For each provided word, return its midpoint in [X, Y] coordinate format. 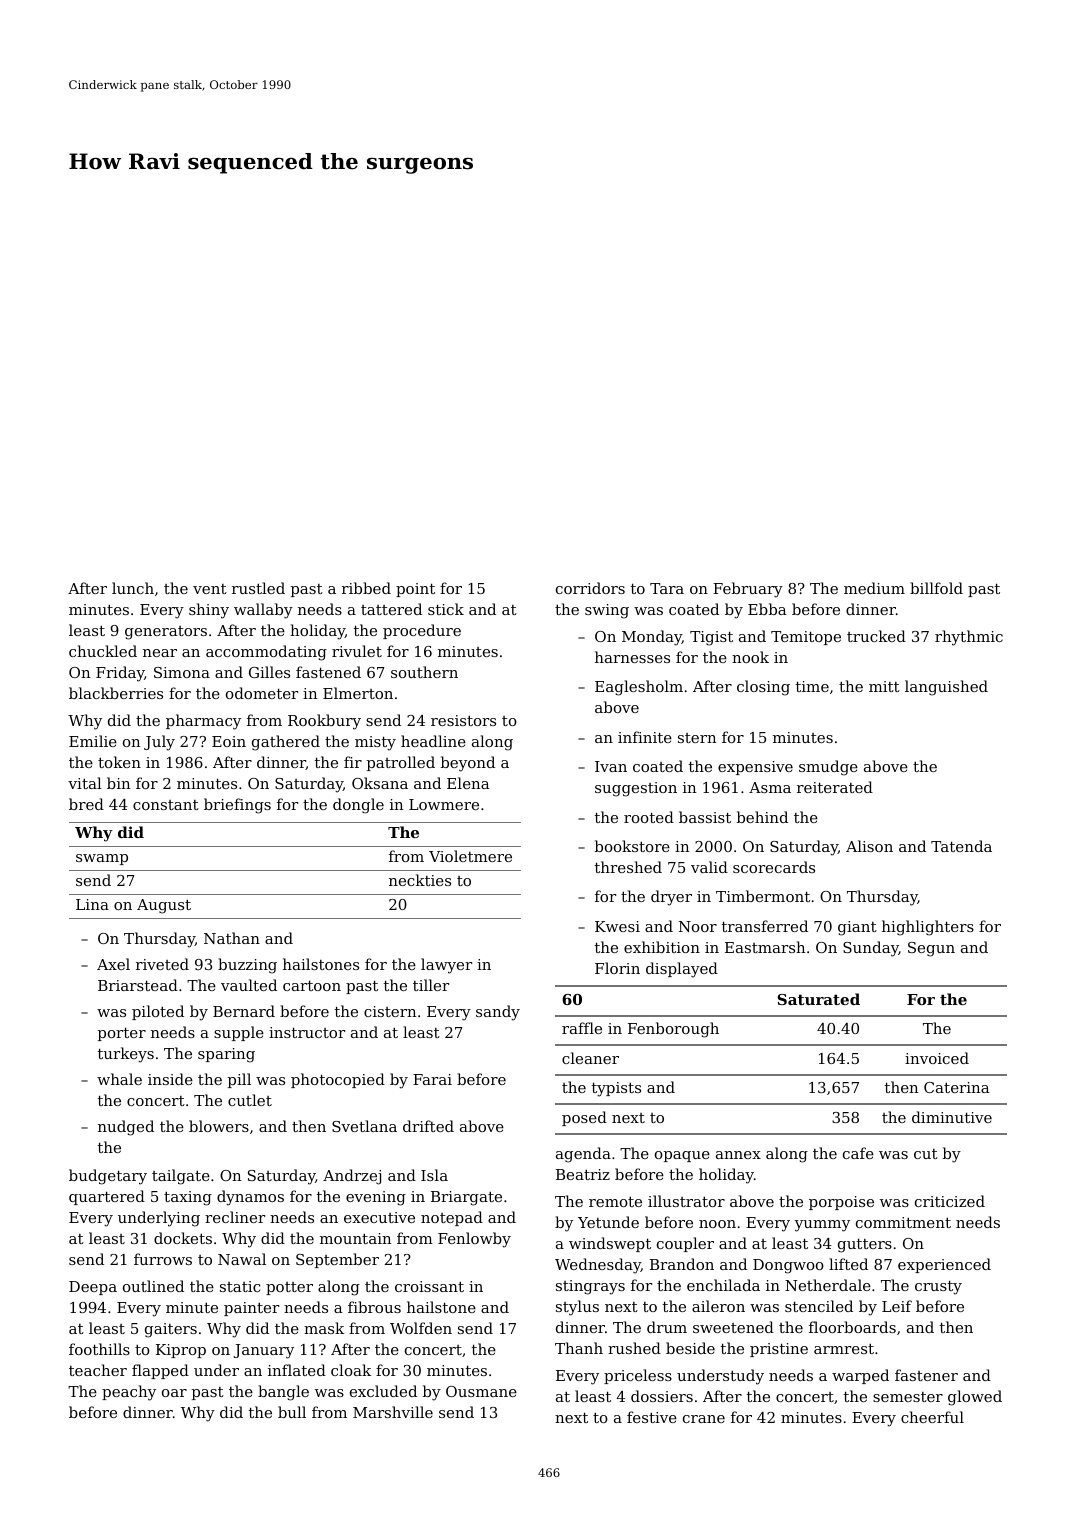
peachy [129, 1393]
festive [652, 1417]
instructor [307, 1032]
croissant [429, 1286]
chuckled [103, 651]
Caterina [957, 1087]
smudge [828, 768]
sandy [498, 1013]
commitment [903, 1222]
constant [166, 805]
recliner [235, 1217]
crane [704, 1419]
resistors [463, 720]
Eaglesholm [639, 688]
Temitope [806, 638]
